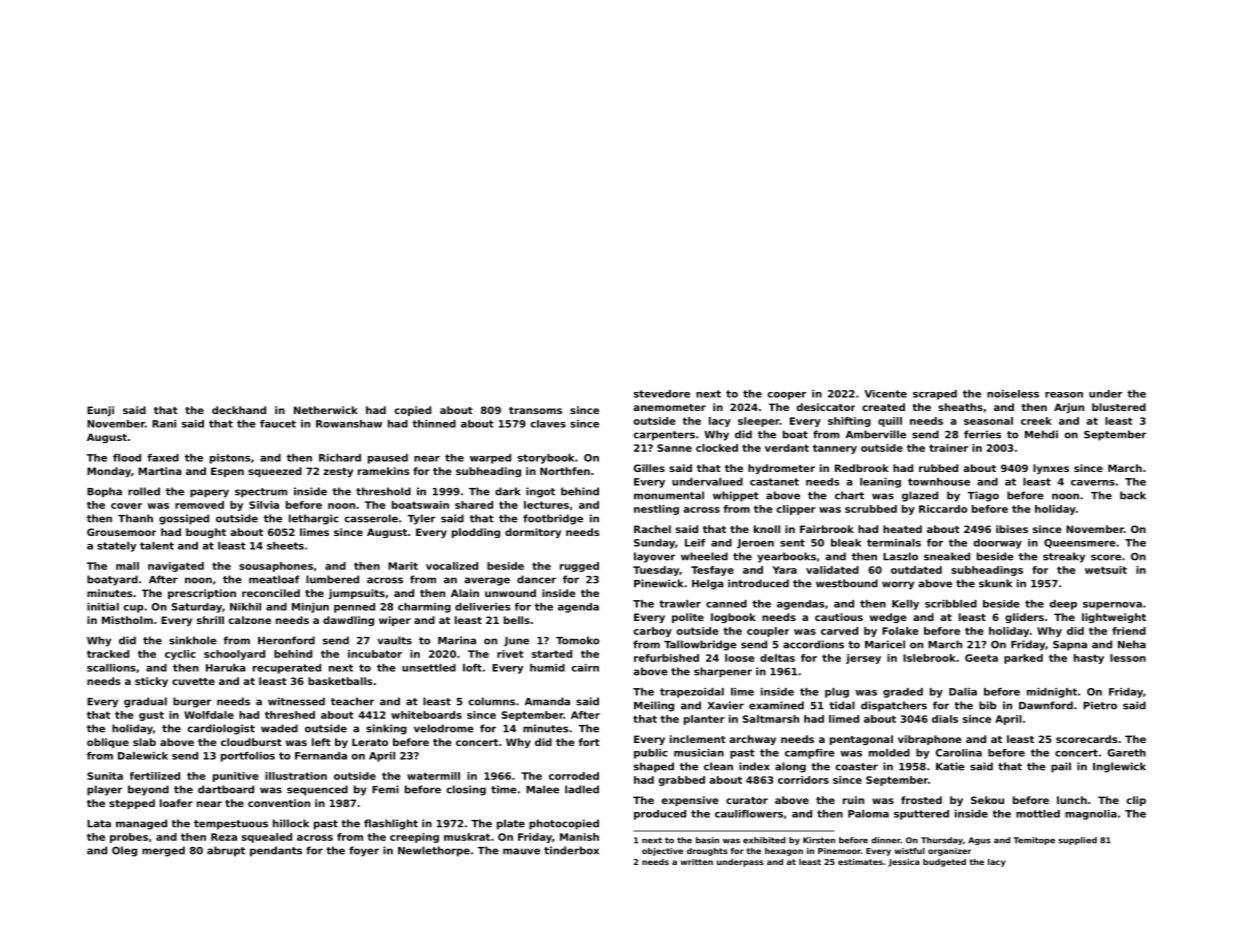 The height and width of the screenshot is (952, 1233). I want to click on prescription, so click(202, 594).
